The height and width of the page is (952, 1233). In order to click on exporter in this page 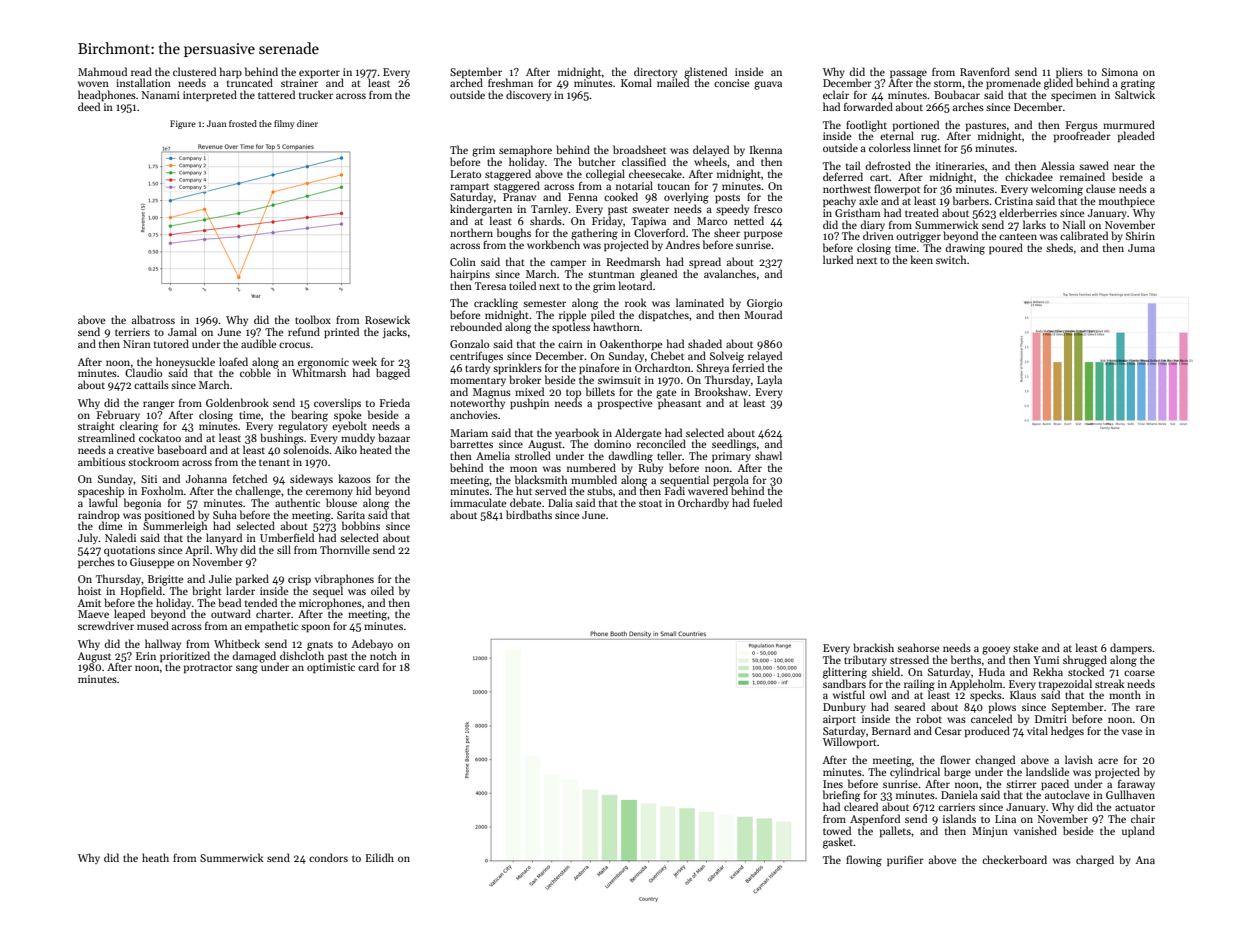, I will do `click(320, 74)`.
